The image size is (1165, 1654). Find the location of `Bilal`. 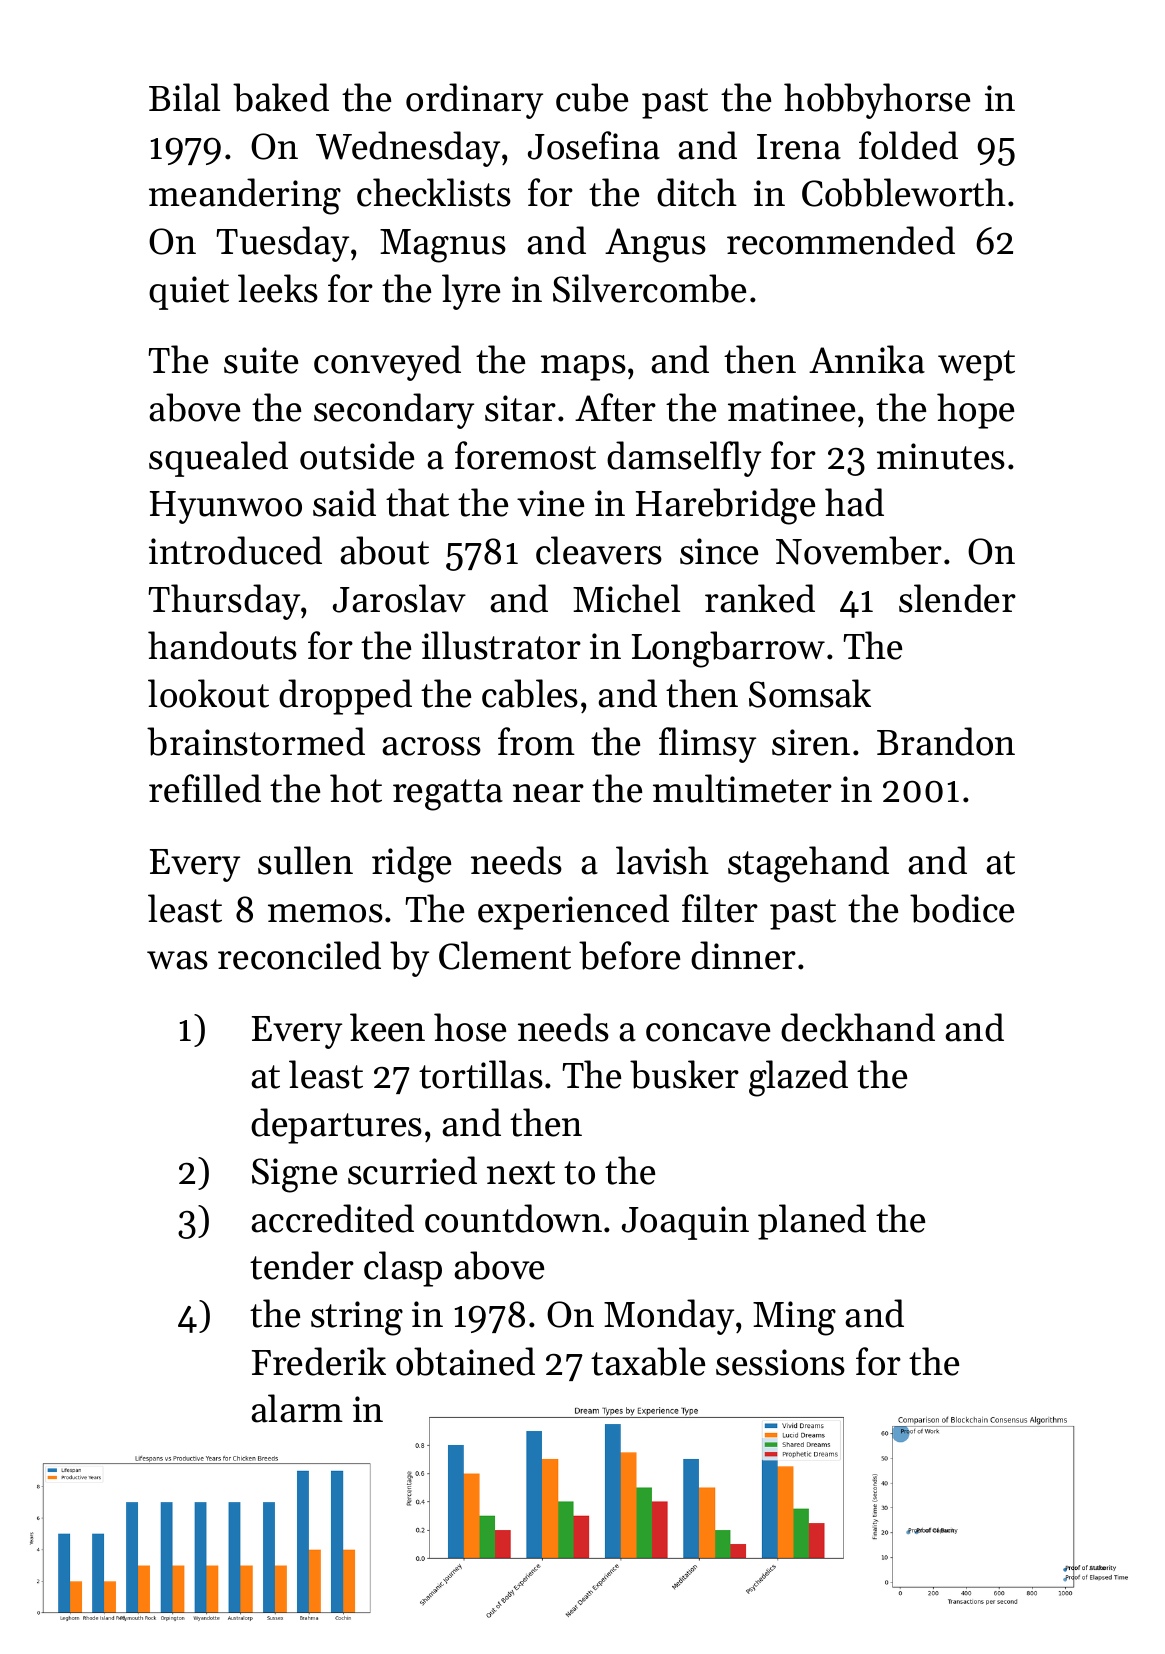

Bilal is located at coordinates (184, 97).
